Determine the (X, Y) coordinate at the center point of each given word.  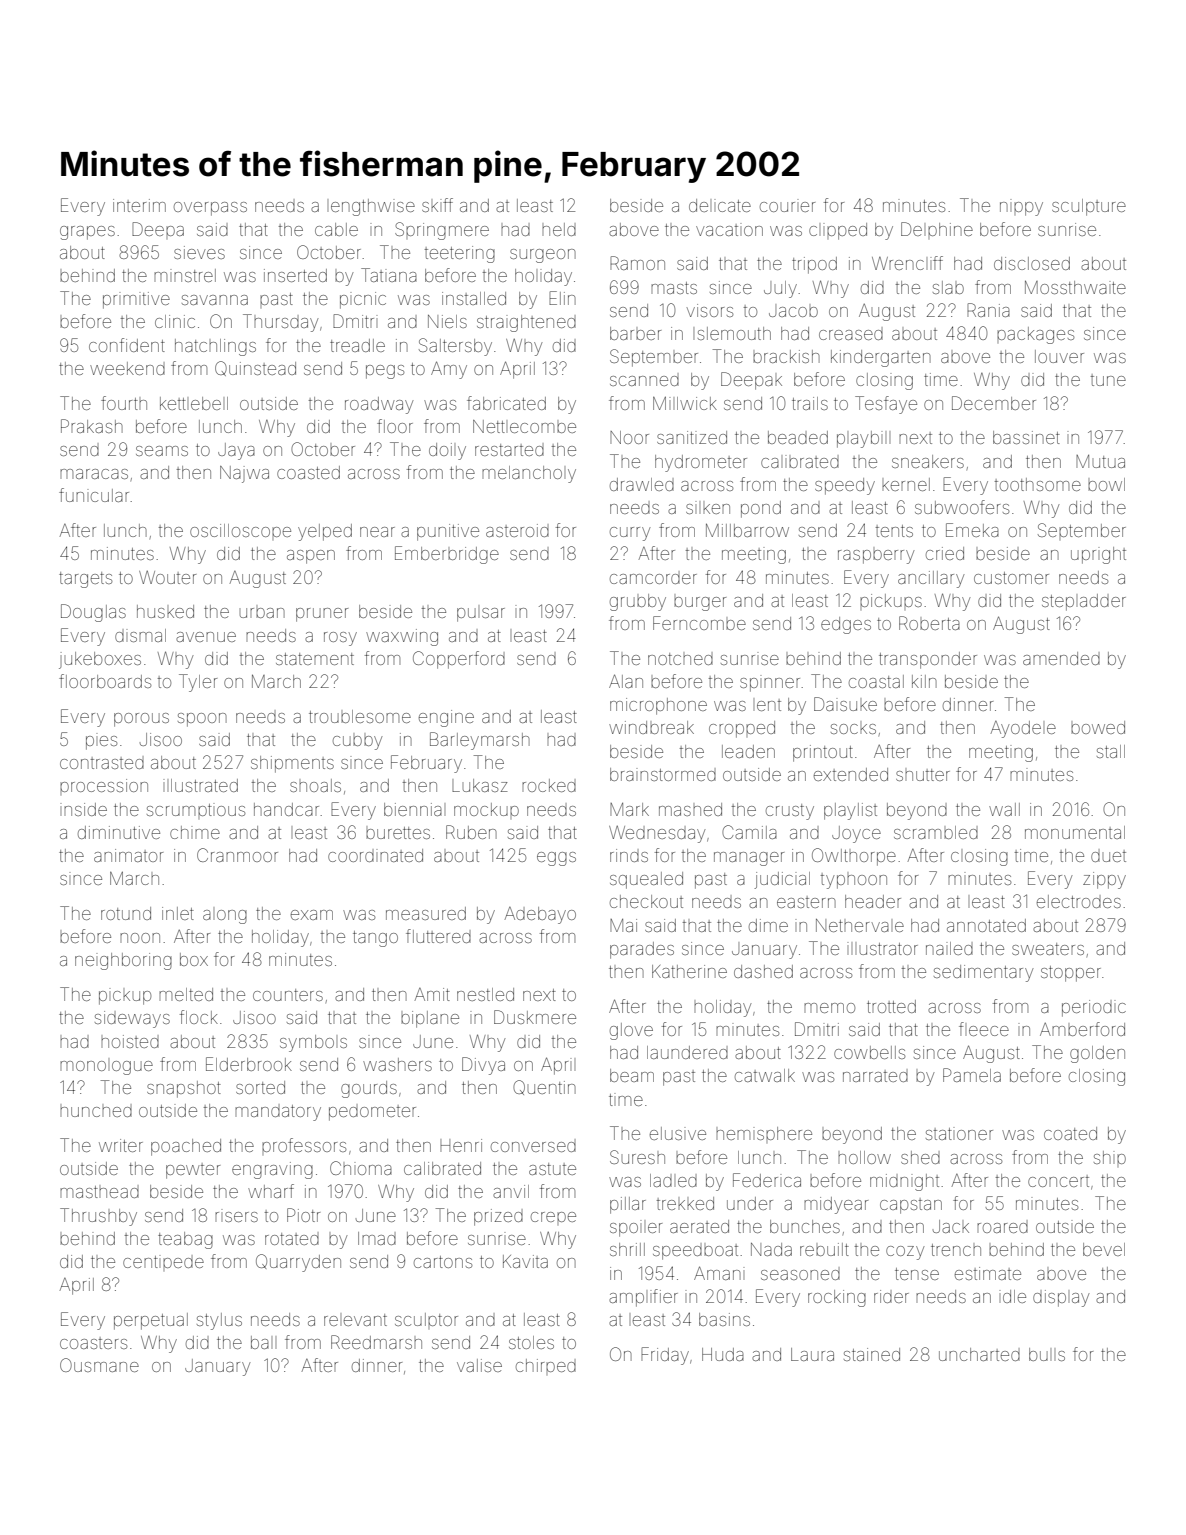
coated (1070, 1133)
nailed (949, 948)
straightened (526, 323)
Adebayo (540, 915)
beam (632, 1075)
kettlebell (194, 403)
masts (674, 288)
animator (128, 855)
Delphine (937, 229)
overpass (210, 209)
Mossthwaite (1075, 287)
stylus (219, 1321)
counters (288, 995)
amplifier (643, 1298)
